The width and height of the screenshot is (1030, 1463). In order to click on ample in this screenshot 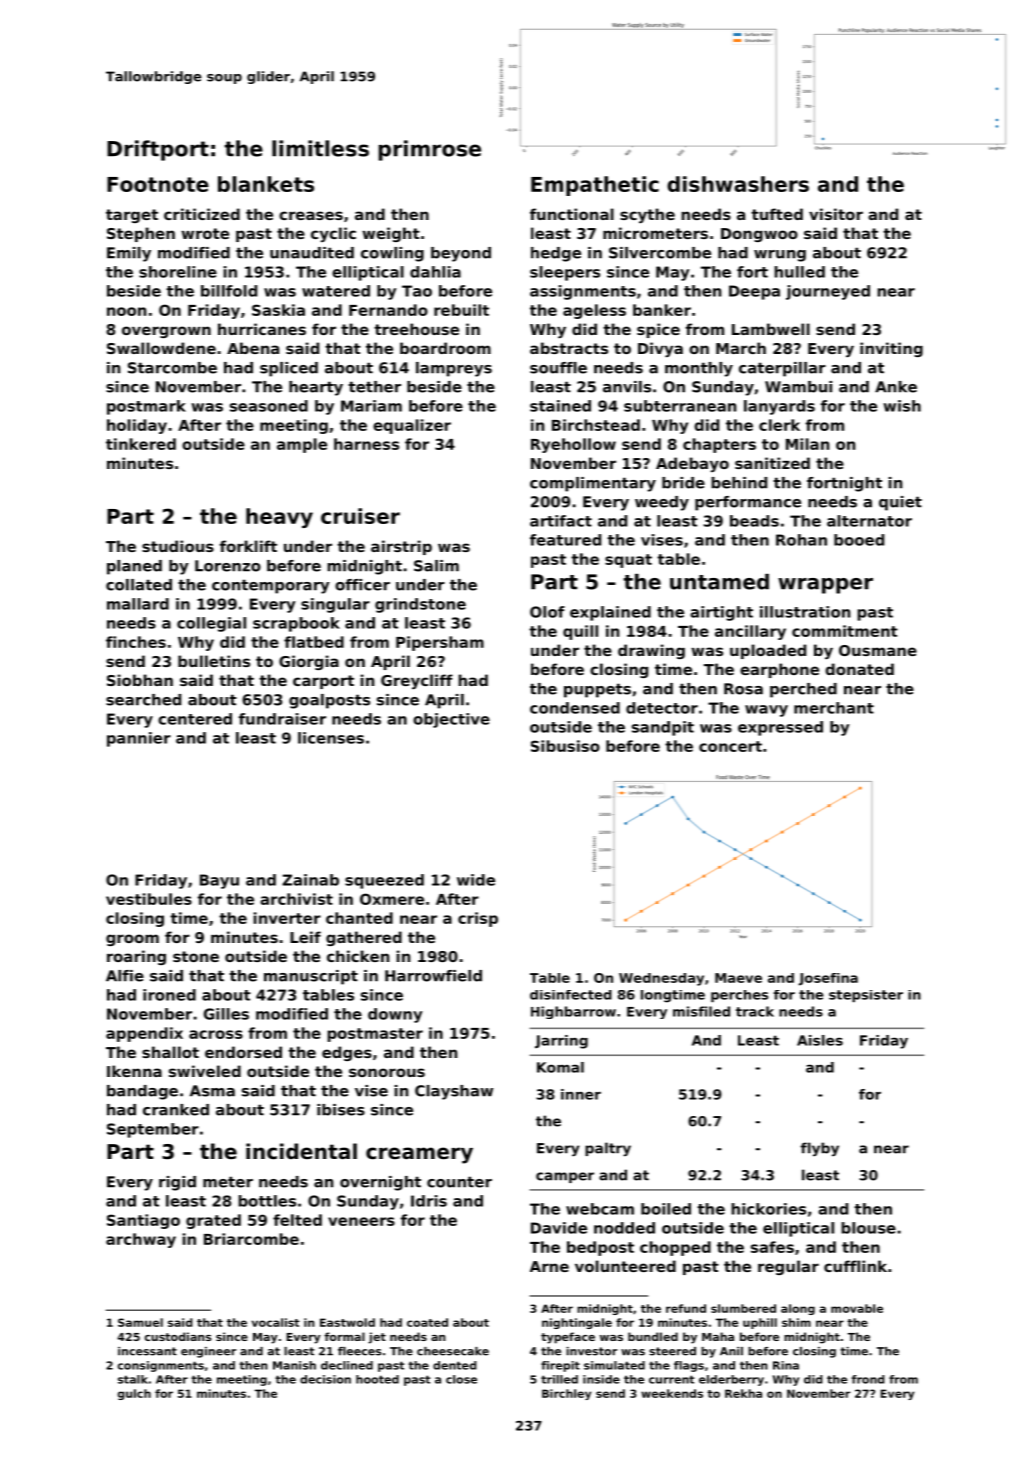, I will do `click(302, 445)`.
